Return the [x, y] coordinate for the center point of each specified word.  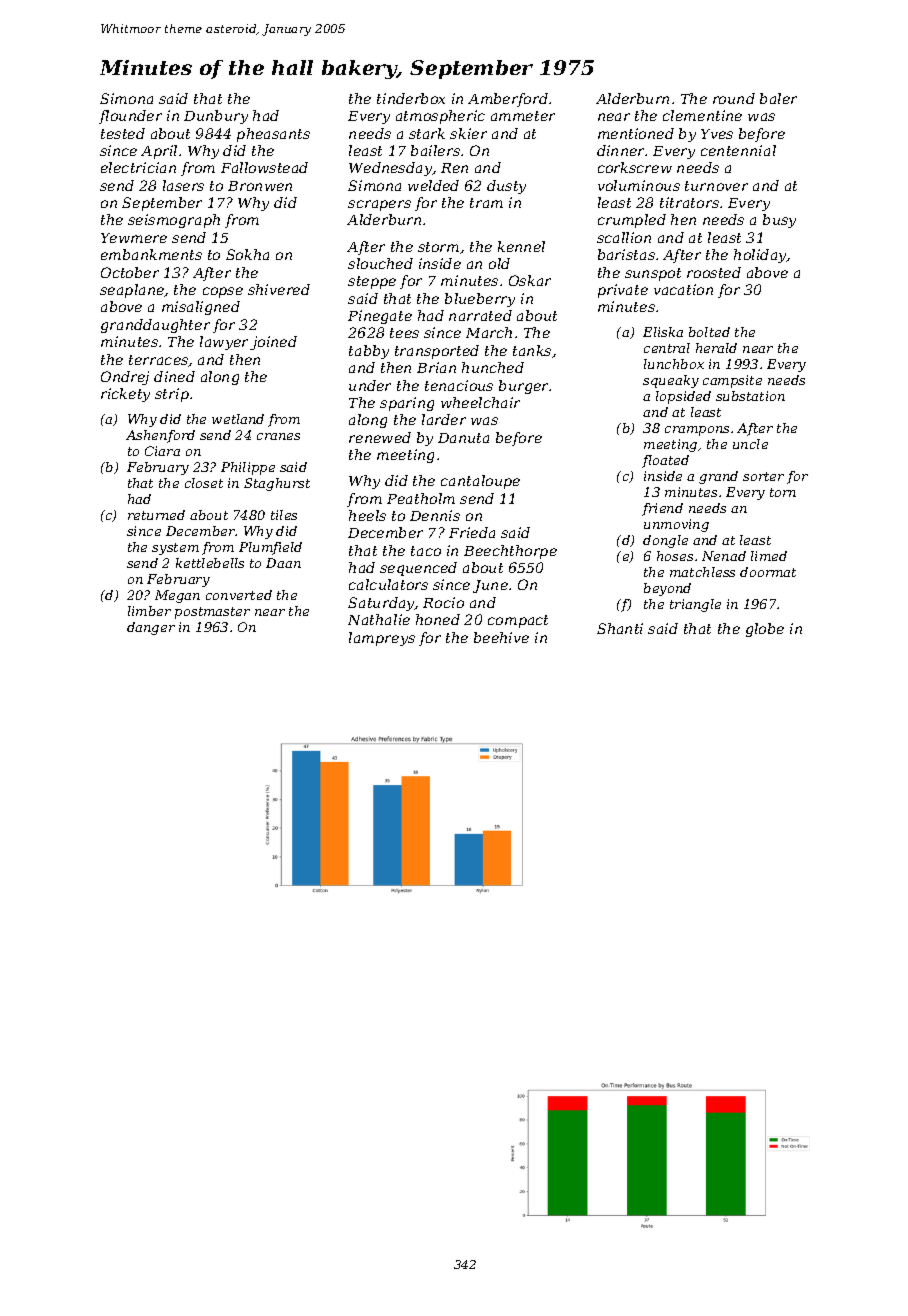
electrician [138, 167]
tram [486, 203]
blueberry [480, 300]
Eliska [663, 332]
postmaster [212, 613]
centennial [738, 150]
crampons [697, 431]
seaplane [132, 291]
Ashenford [160, 436]
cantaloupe [480, 482]
